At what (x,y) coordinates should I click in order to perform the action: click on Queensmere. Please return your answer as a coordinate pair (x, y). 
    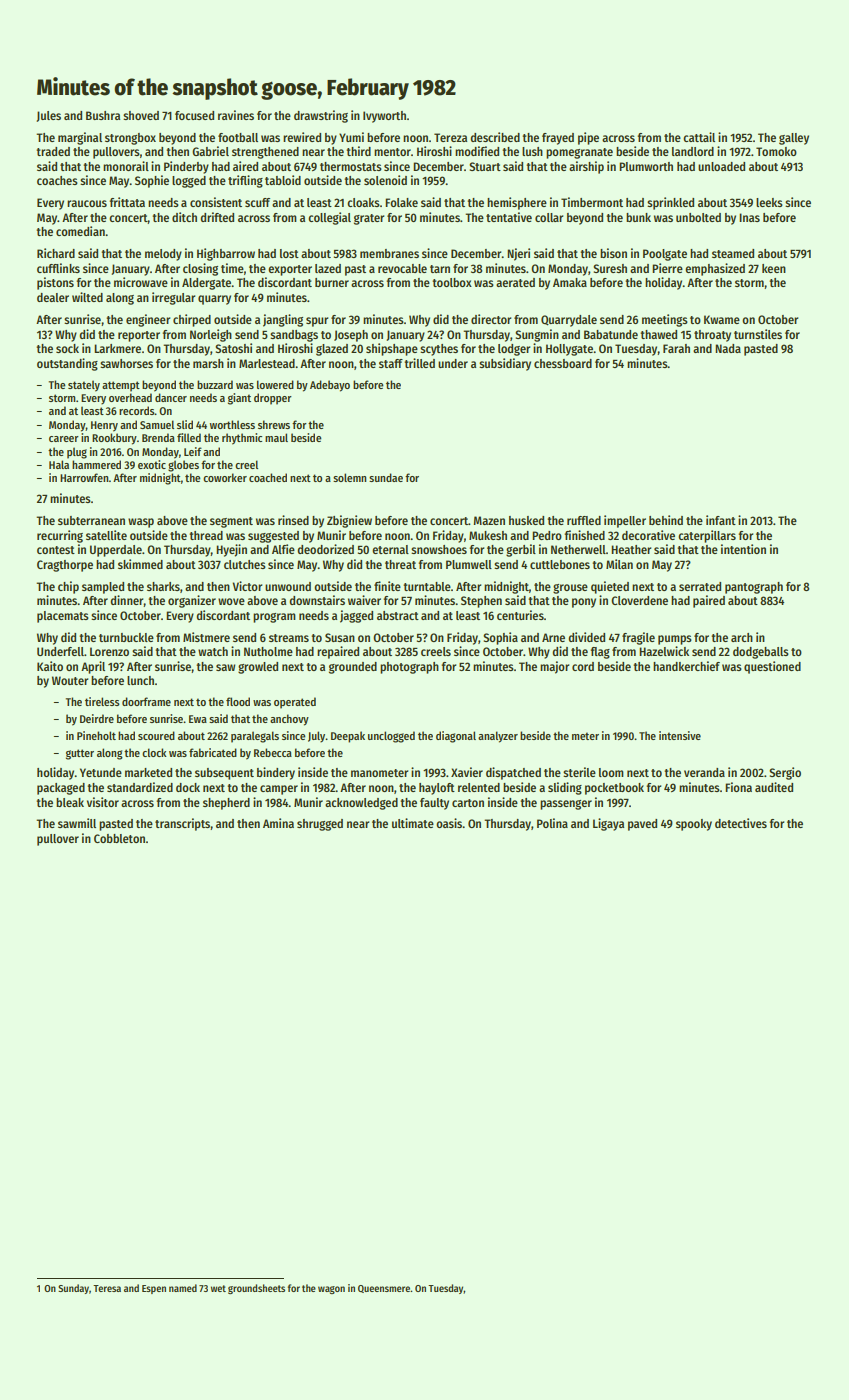
    Looking at the image, I should click on (384, 1289).
